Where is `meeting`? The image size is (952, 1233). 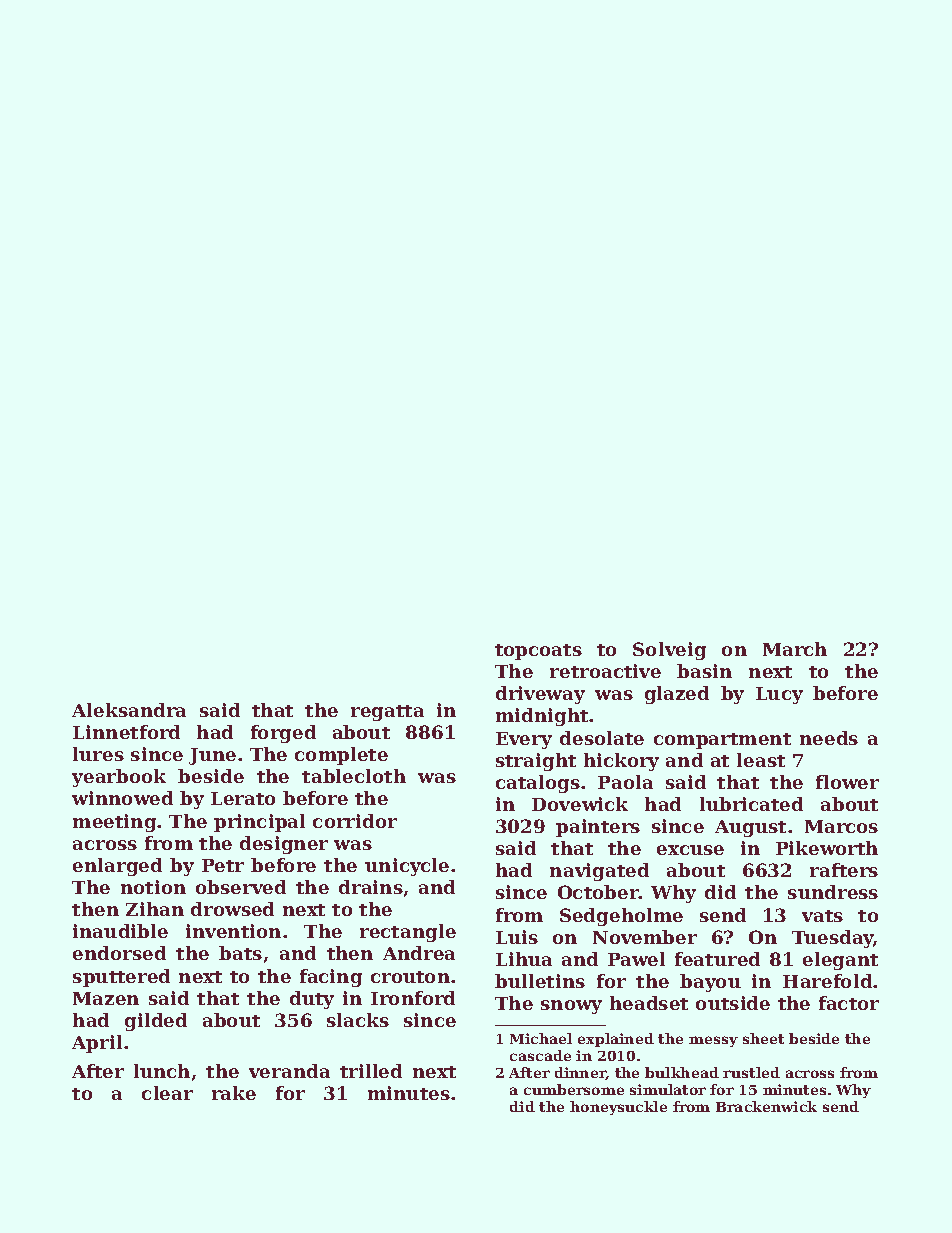 meeting is located at coordinates (114, 823).
